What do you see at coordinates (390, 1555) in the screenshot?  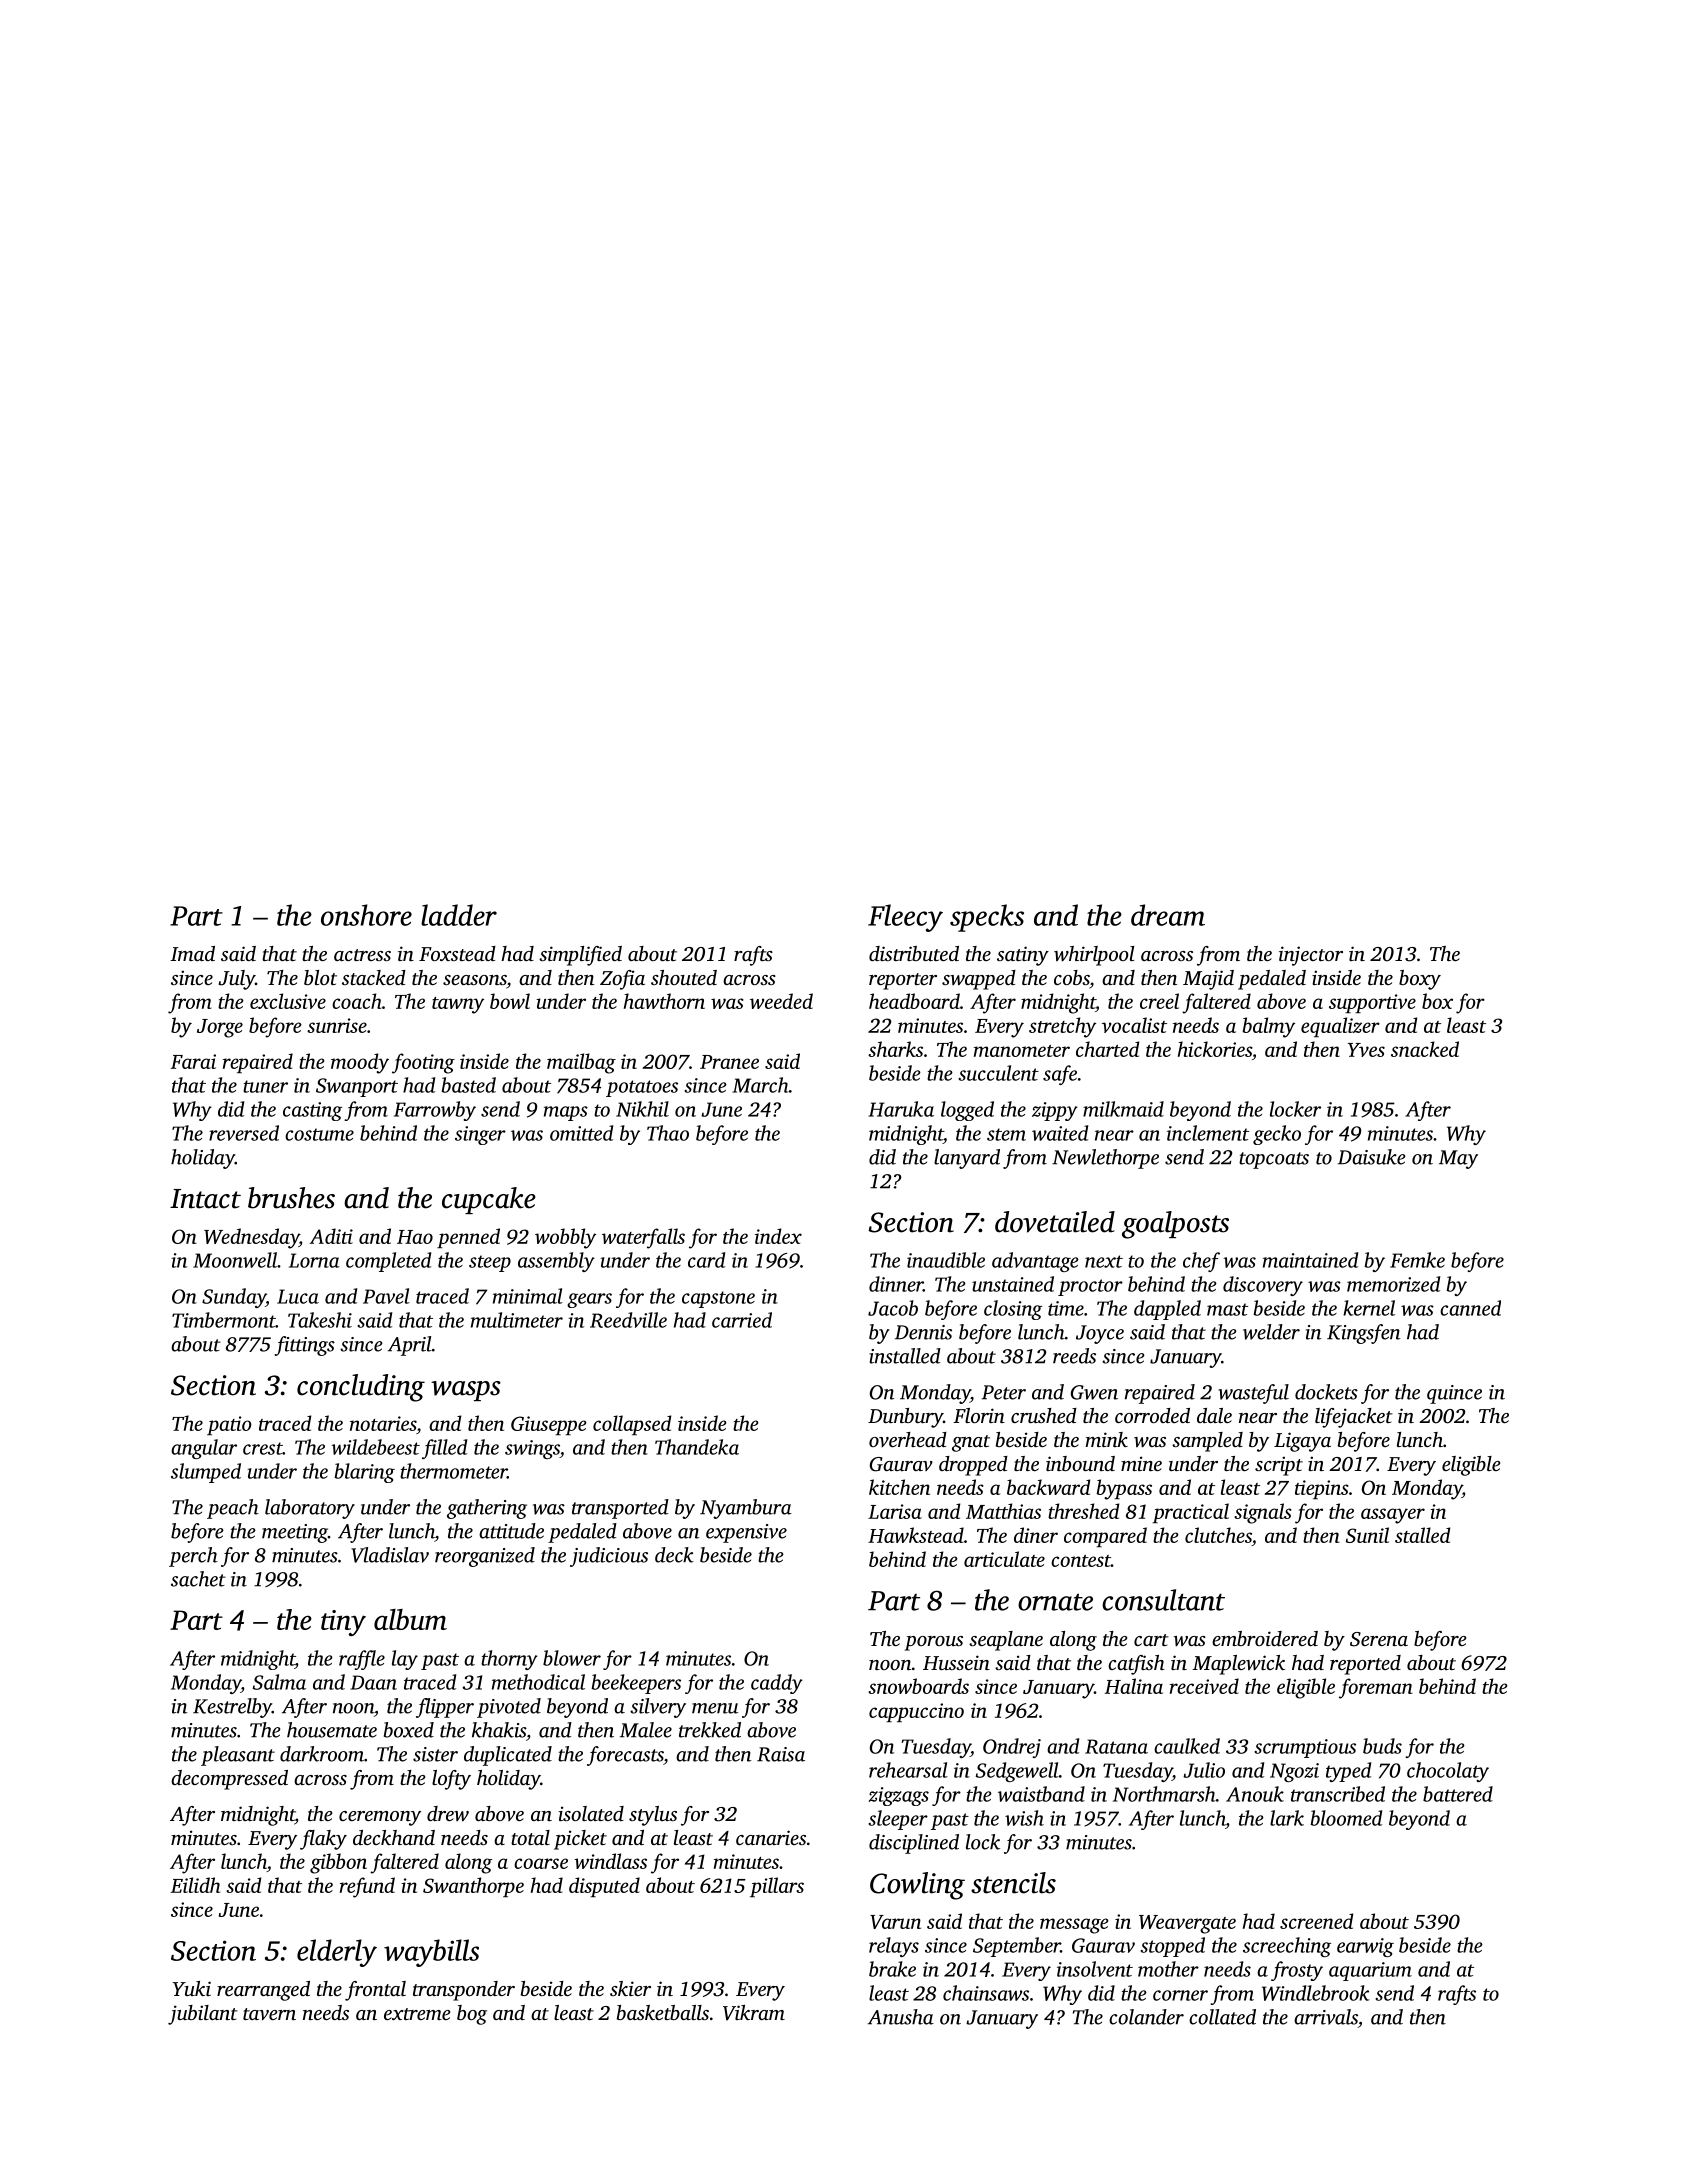 I see `Vladislav` at bounding box center [390, 1555].
